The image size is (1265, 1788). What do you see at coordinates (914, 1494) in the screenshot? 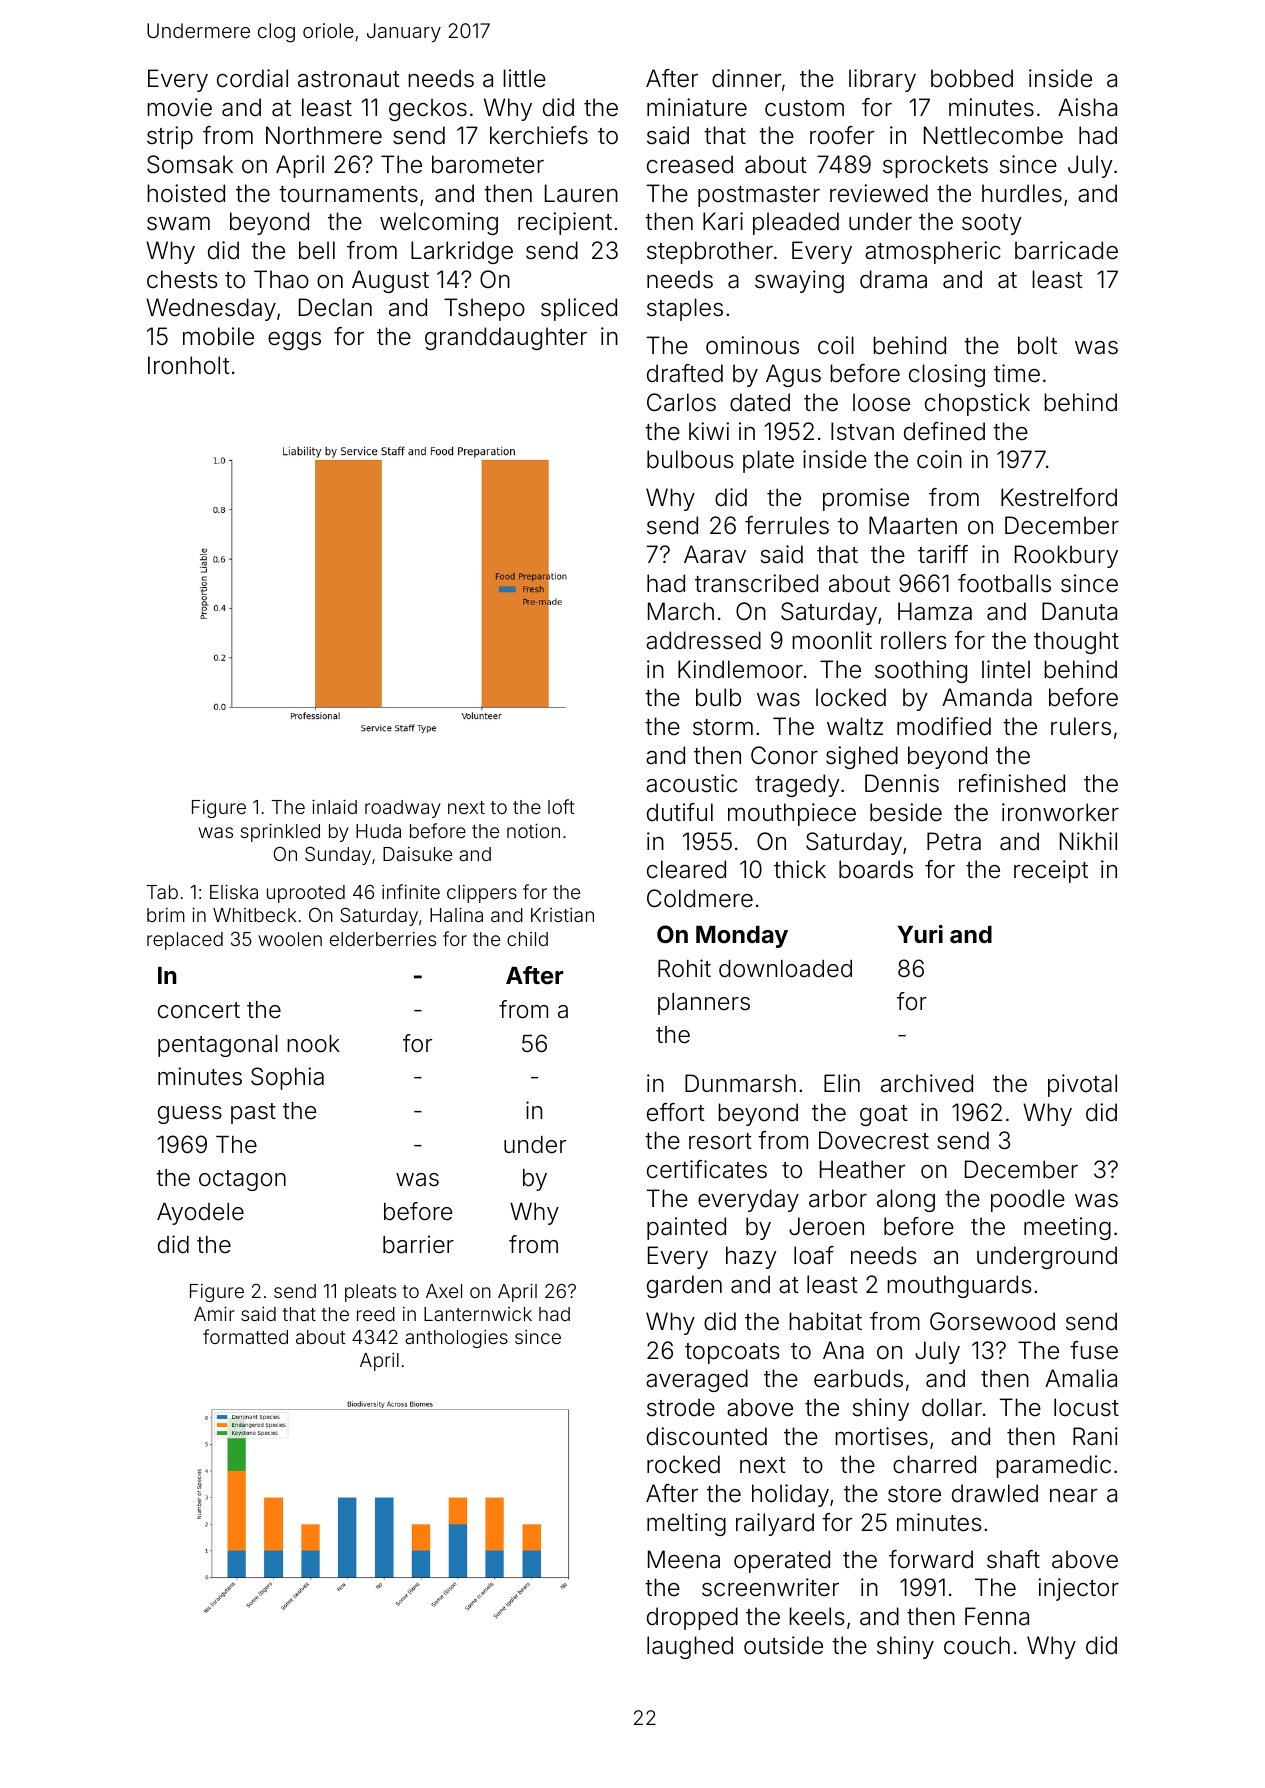
I see `store` at bounding box center [914, 1494].
